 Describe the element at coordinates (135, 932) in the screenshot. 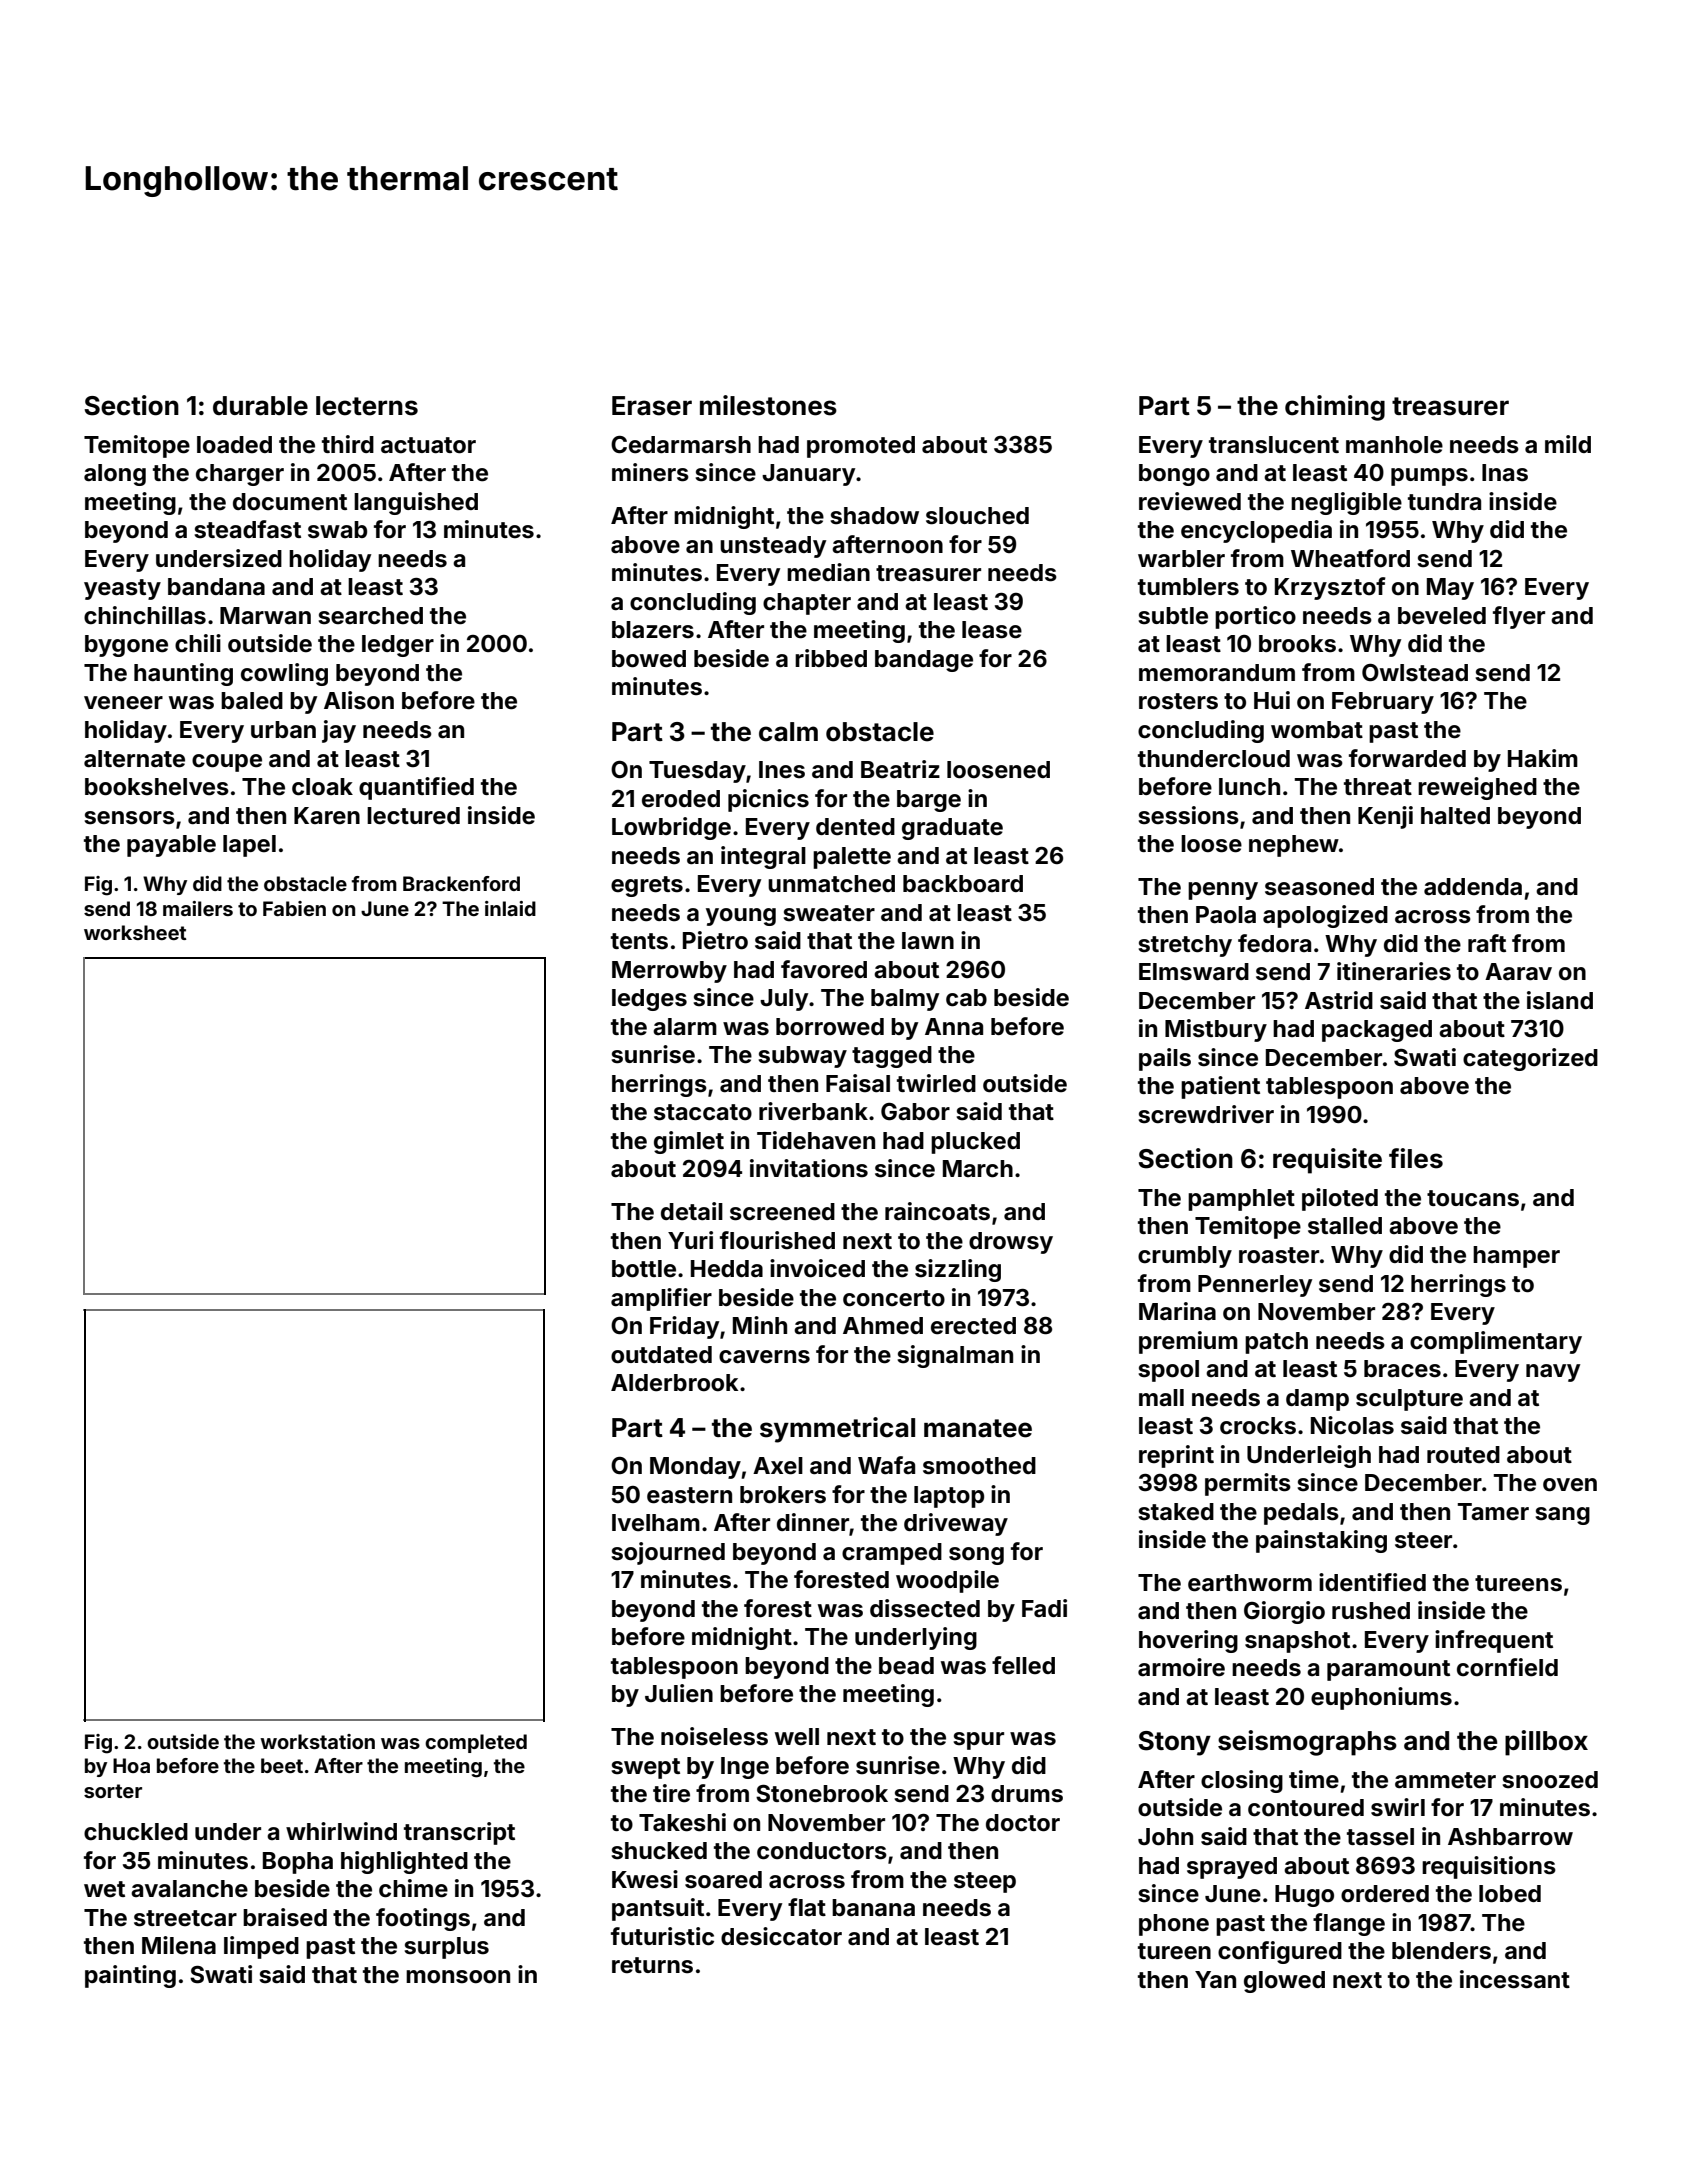

I see `worksheet` at that location.
